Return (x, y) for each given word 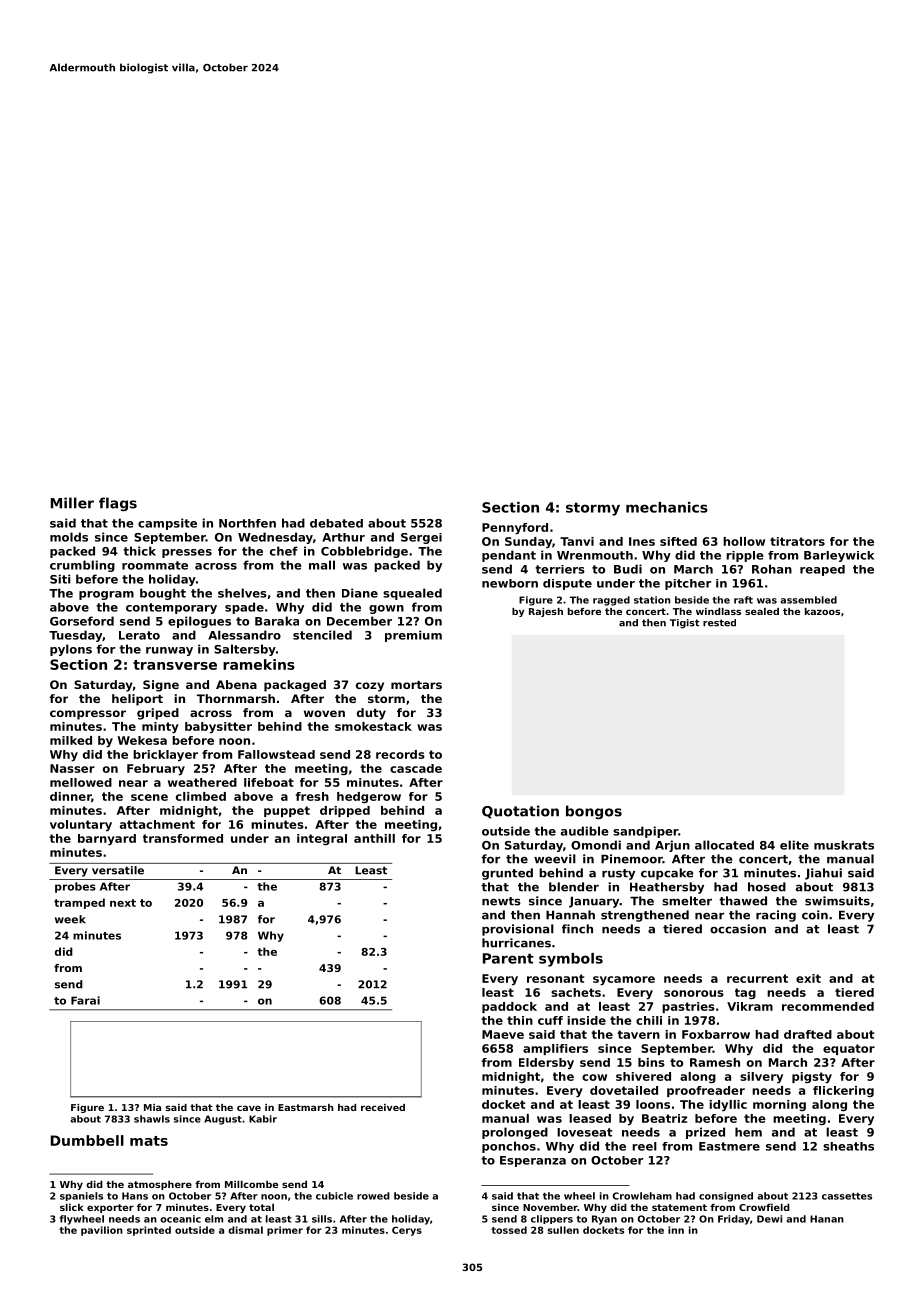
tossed (509, 1230)
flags (118, 504)
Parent (508, 958)
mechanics (667, 507)
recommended (828, 1006)
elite (794, 845)
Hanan (827, 1219)
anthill (374, 838)
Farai (85, 1000)
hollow (744, 541)
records (400, 754)
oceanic (180, 1219)
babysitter (218, 728)
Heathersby (667, 888)
